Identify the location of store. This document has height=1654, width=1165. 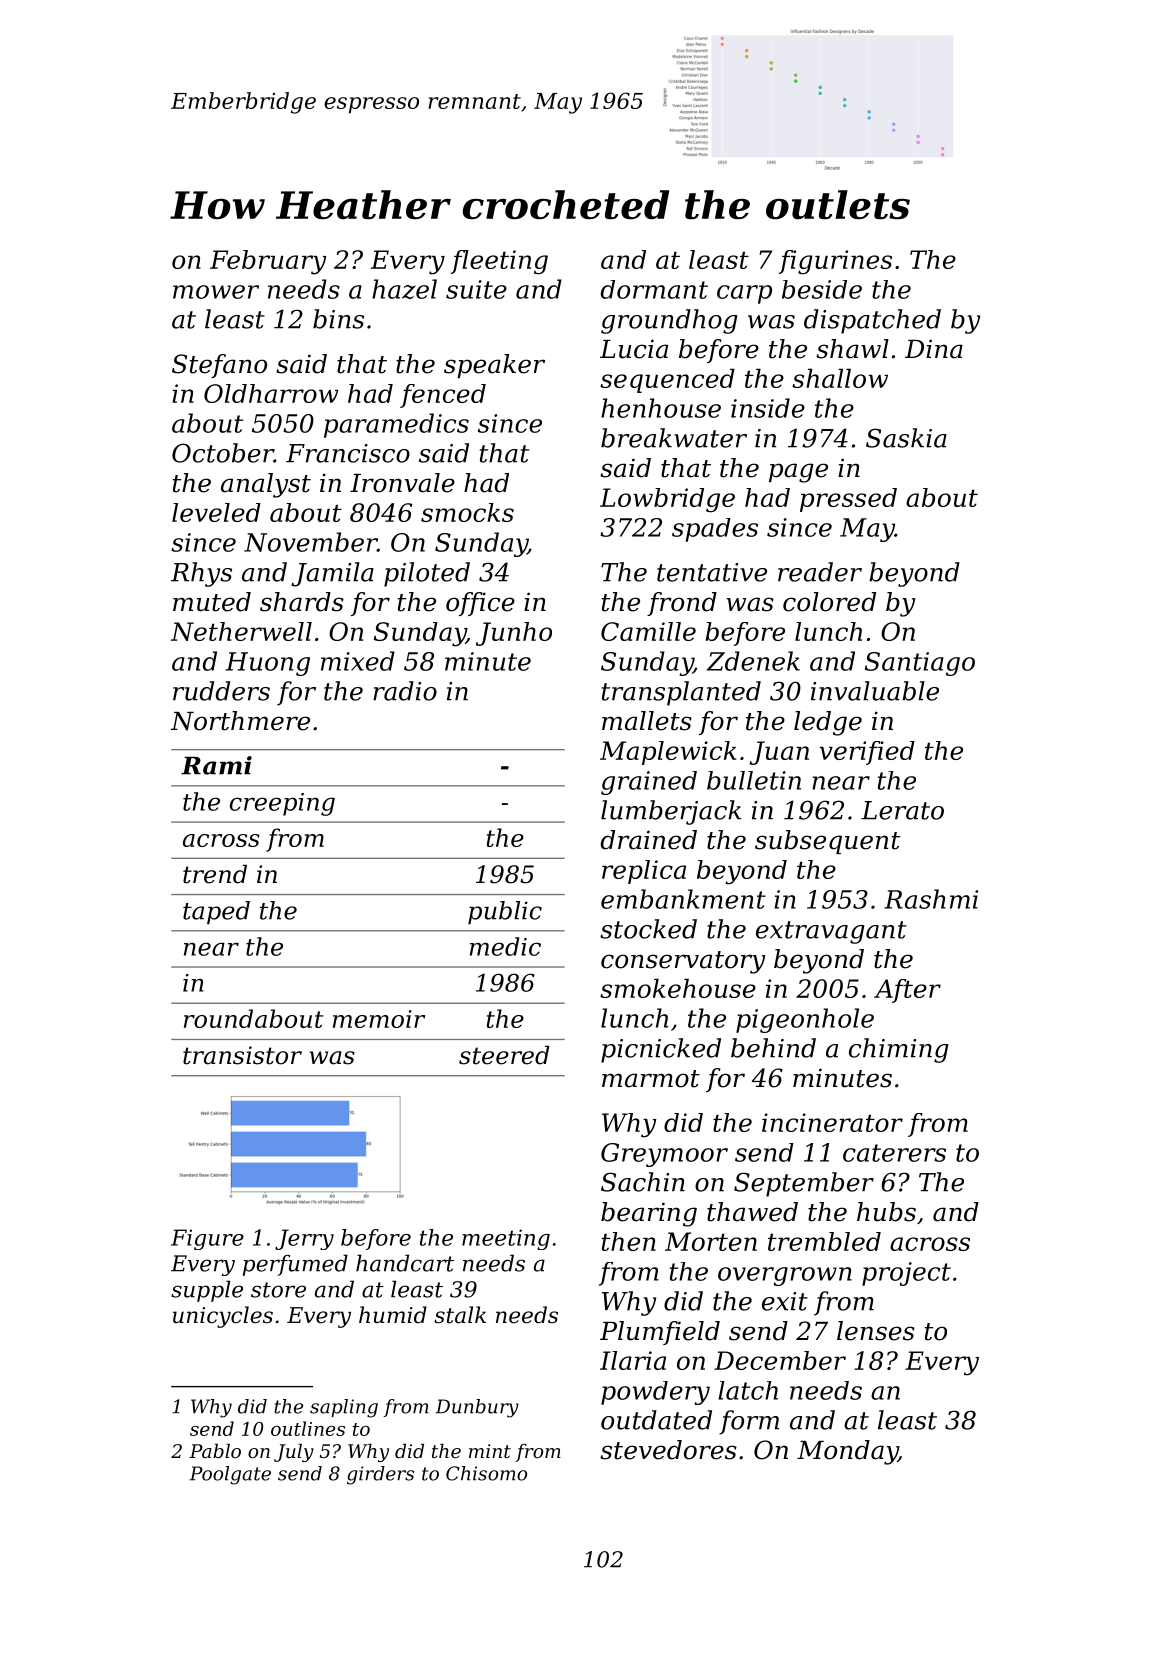
(278, 1290).
